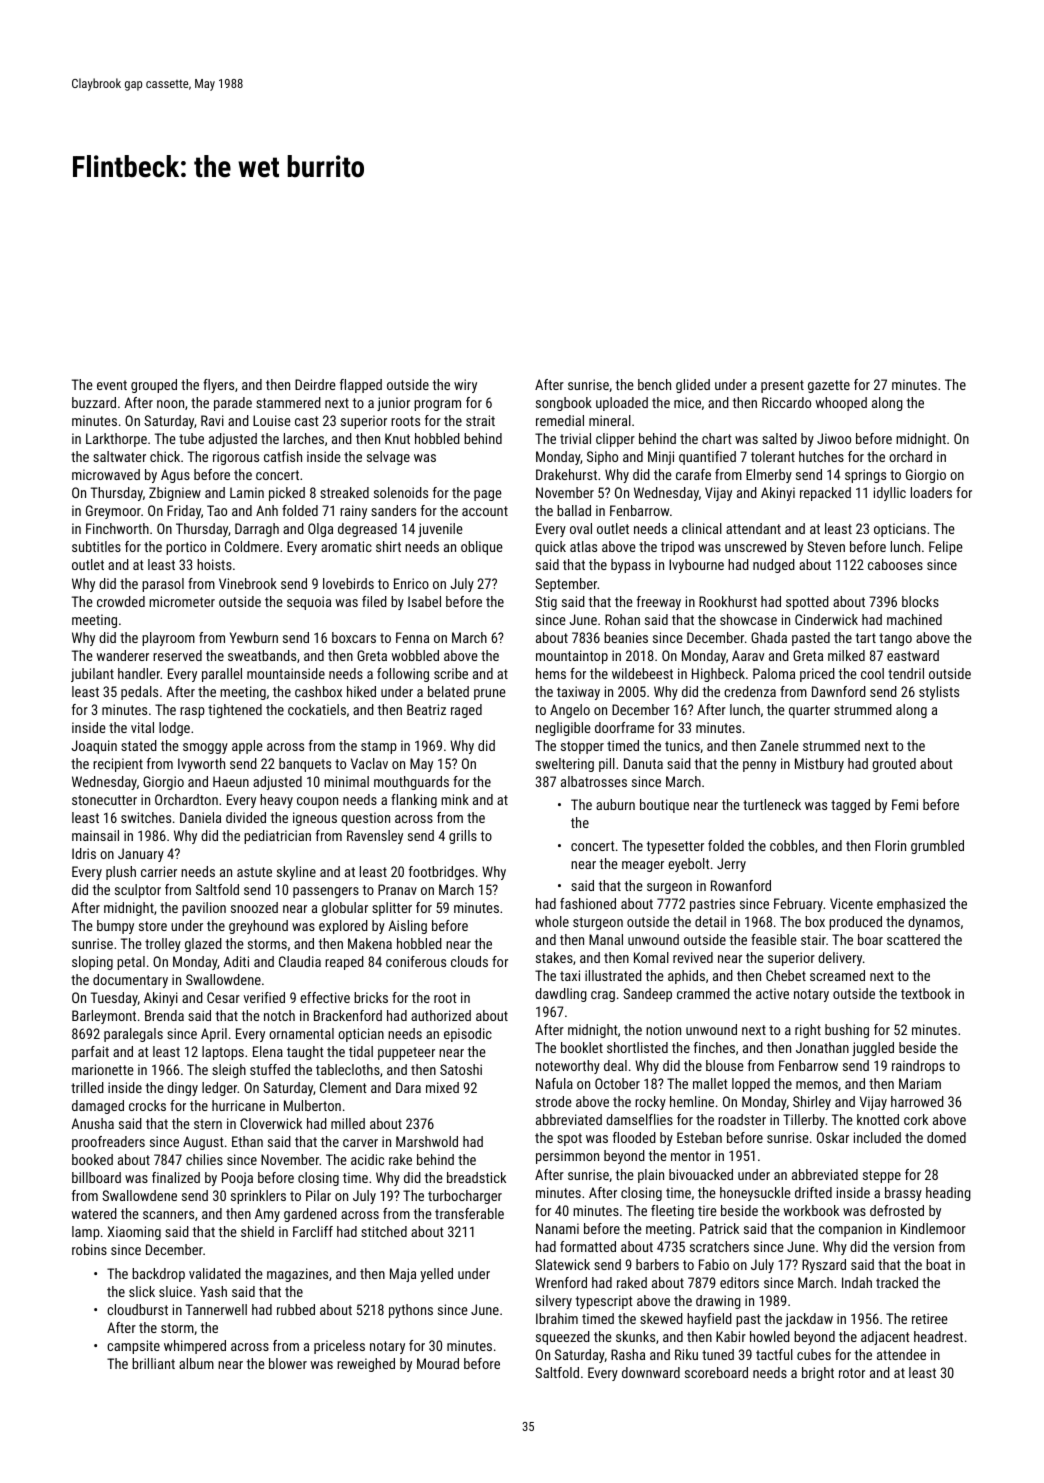 The image size is (1044, 1483). I want to click on grouped, so click(154, 386).
